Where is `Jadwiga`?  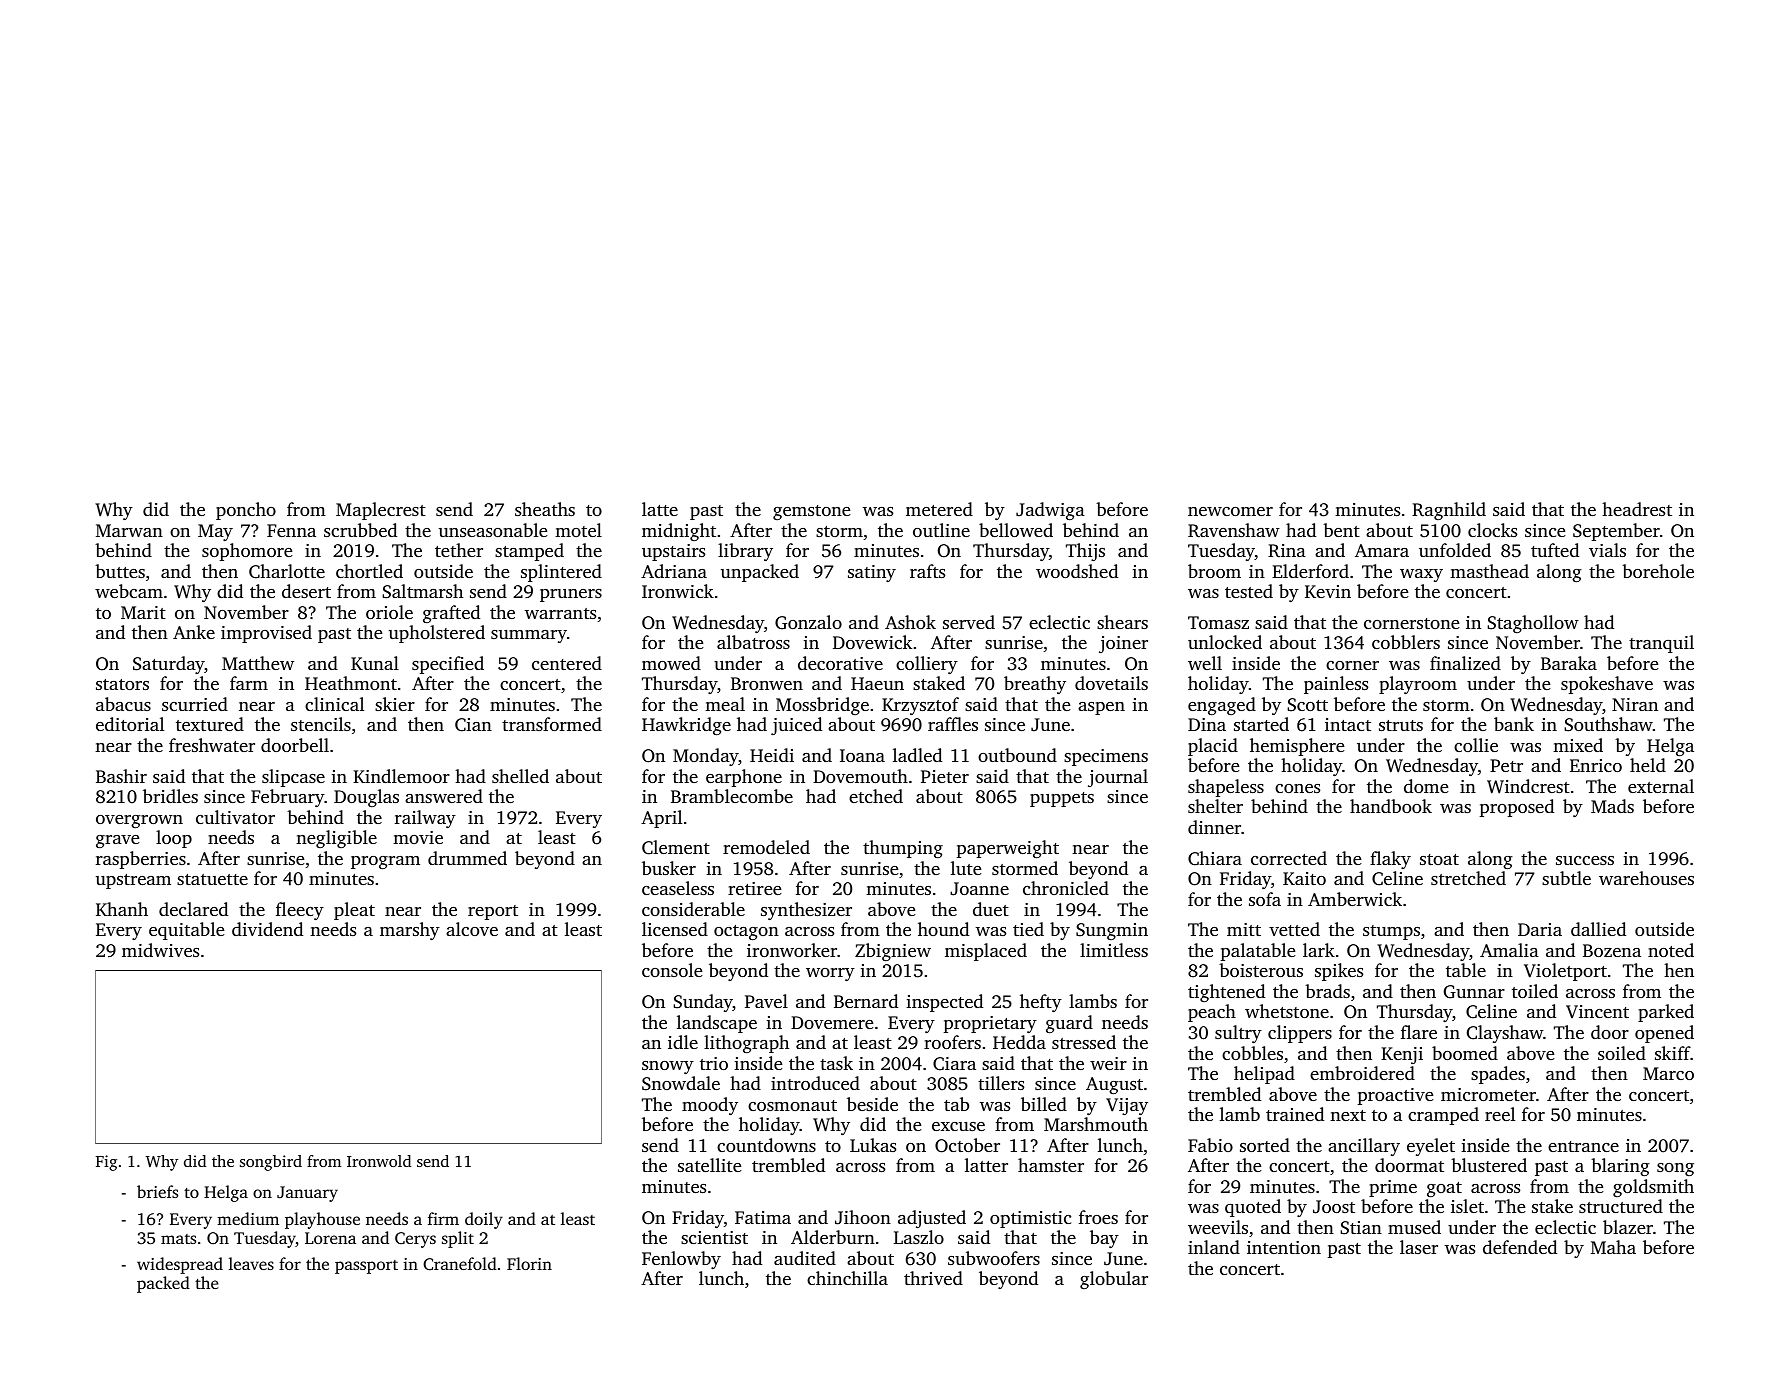 Jadwiga is located at coordinates (1050, 511).
